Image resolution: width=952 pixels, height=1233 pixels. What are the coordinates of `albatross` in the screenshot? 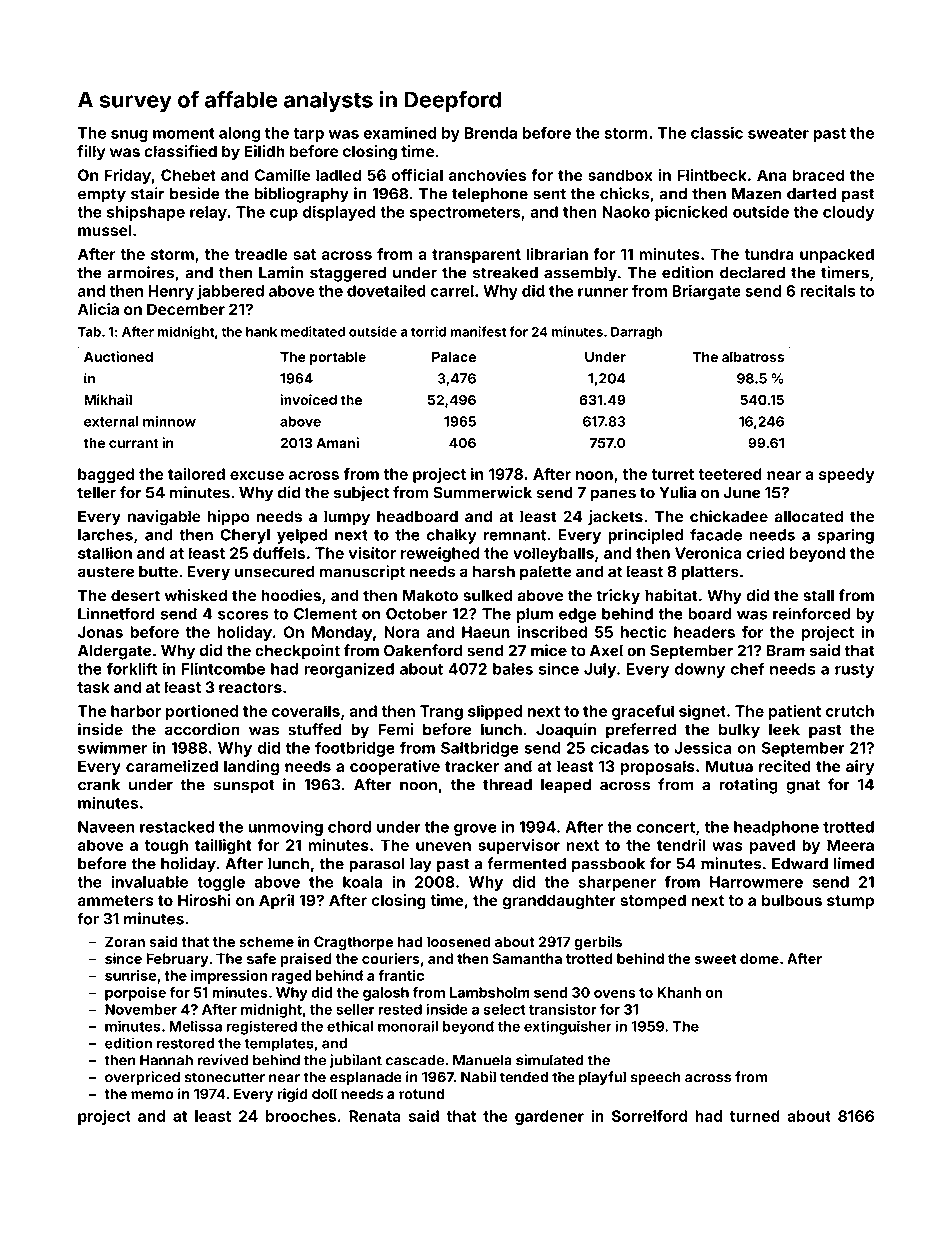 It's located at (753, 356).
